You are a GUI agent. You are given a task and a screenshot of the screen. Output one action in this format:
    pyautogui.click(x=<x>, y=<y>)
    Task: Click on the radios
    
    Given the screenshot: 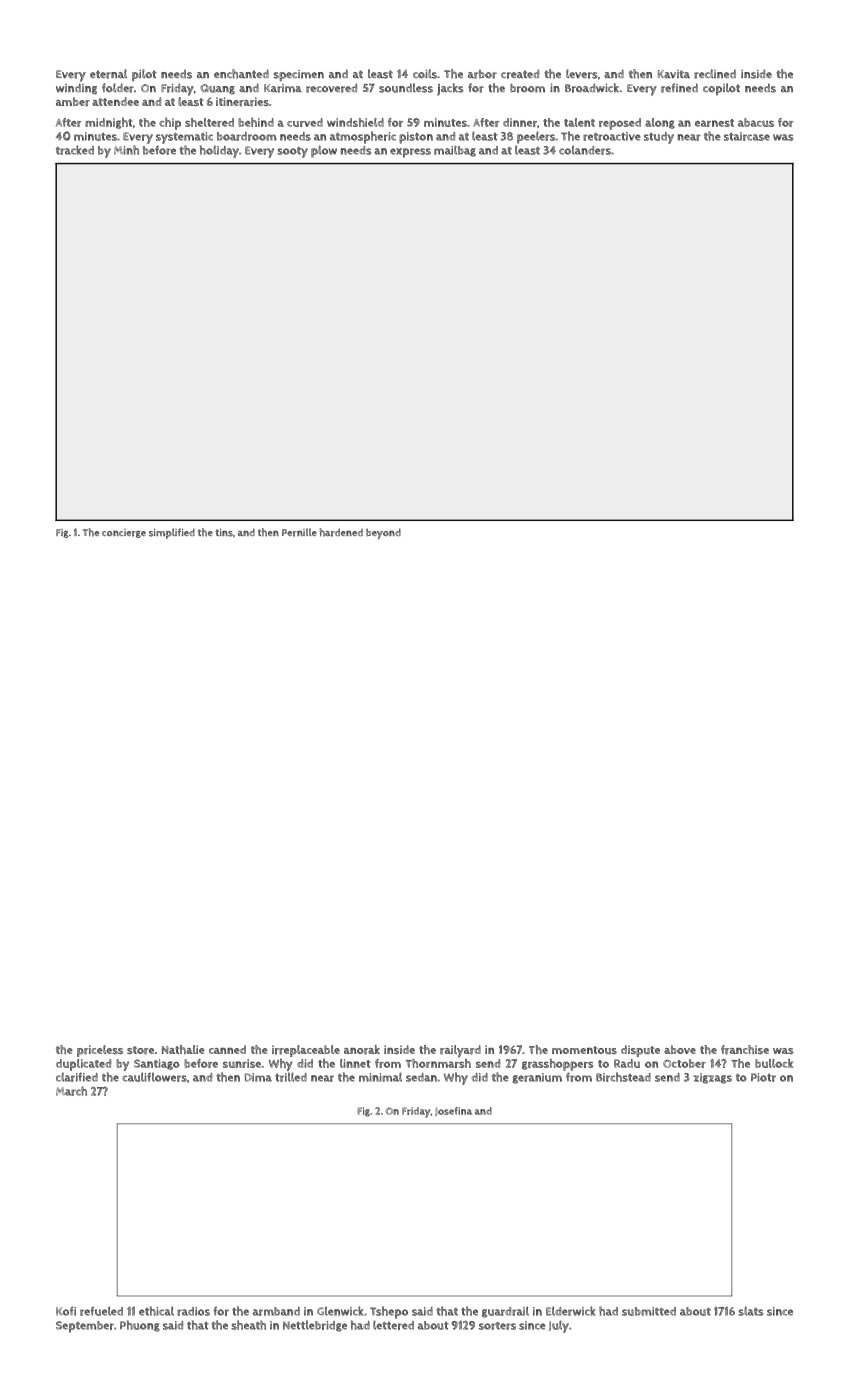 What is the action you would take?
    pyautogui.click(x=193, y=1311)
